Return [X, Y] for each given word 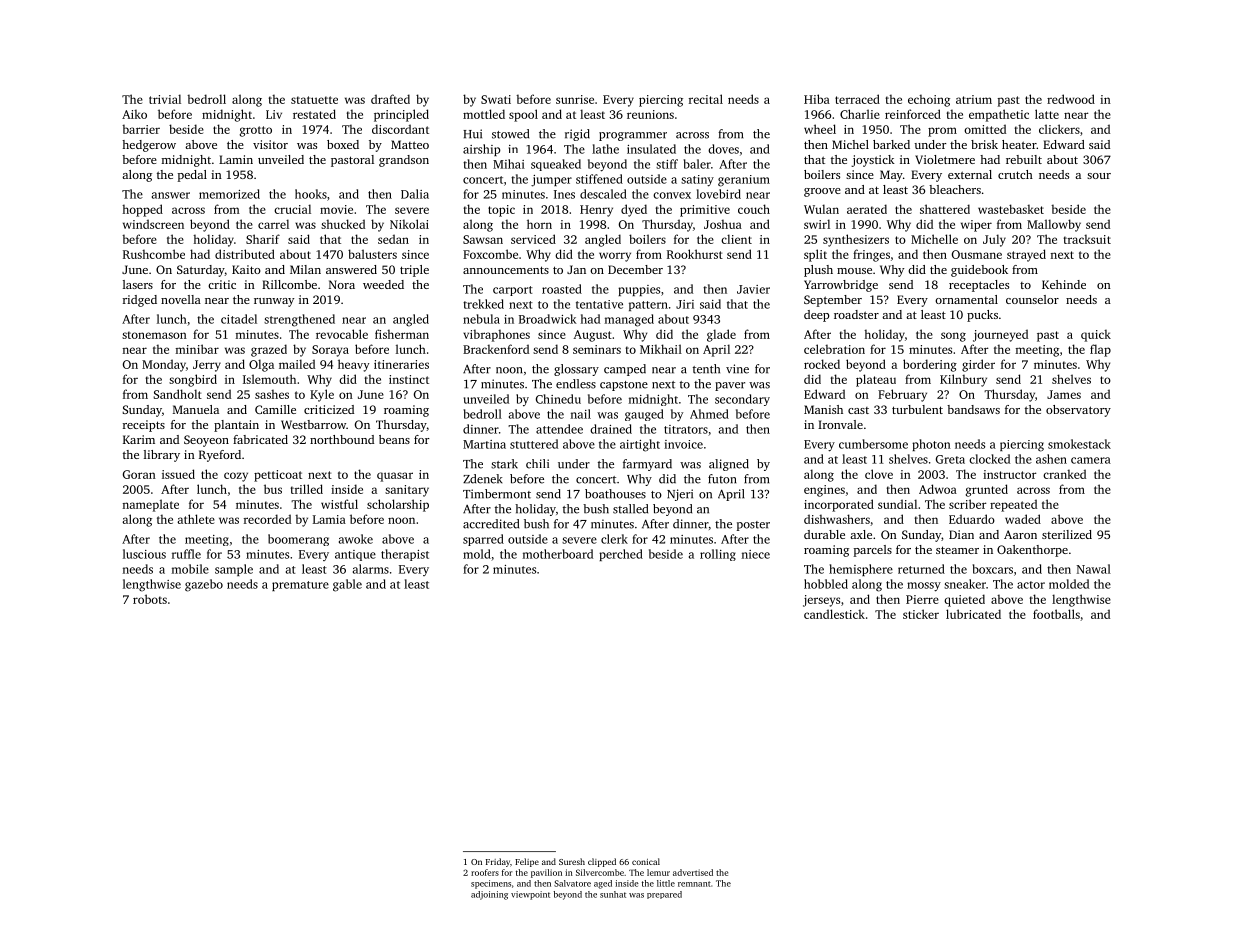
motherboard [558, 554]
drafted [390, 99]
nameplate [151, 505]
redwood [1071, 99]
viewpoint [530, 895]
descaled [603, 194]
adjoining [489, 895]
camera [1091, 460]
